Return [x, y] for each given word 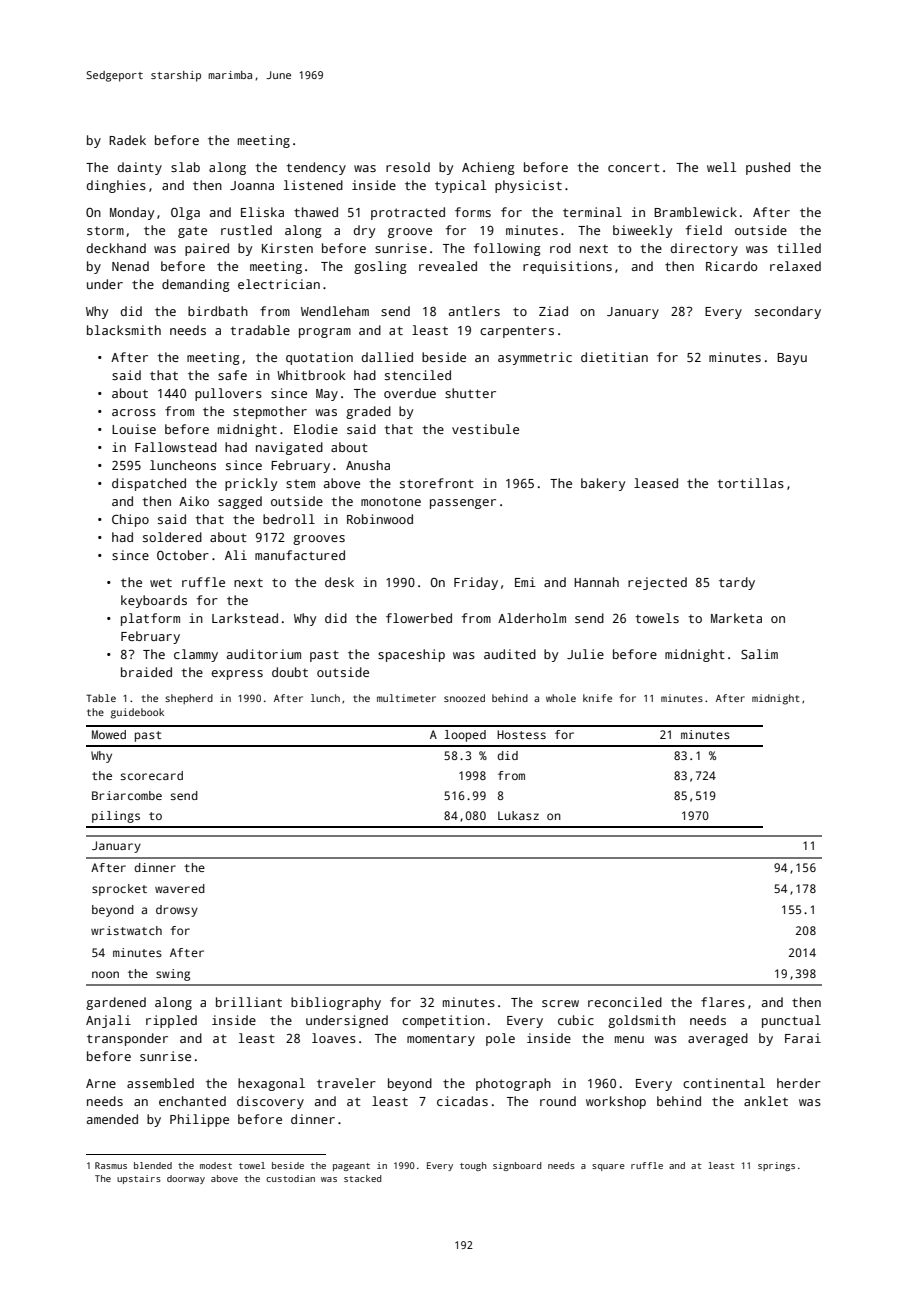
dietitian [614, 357]
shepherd [189, 699]
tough [473, 1166]
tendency [316, 168]
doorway [186, 1179]
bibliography [336, 1003]
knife [597, 698]
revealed [448, 266]
